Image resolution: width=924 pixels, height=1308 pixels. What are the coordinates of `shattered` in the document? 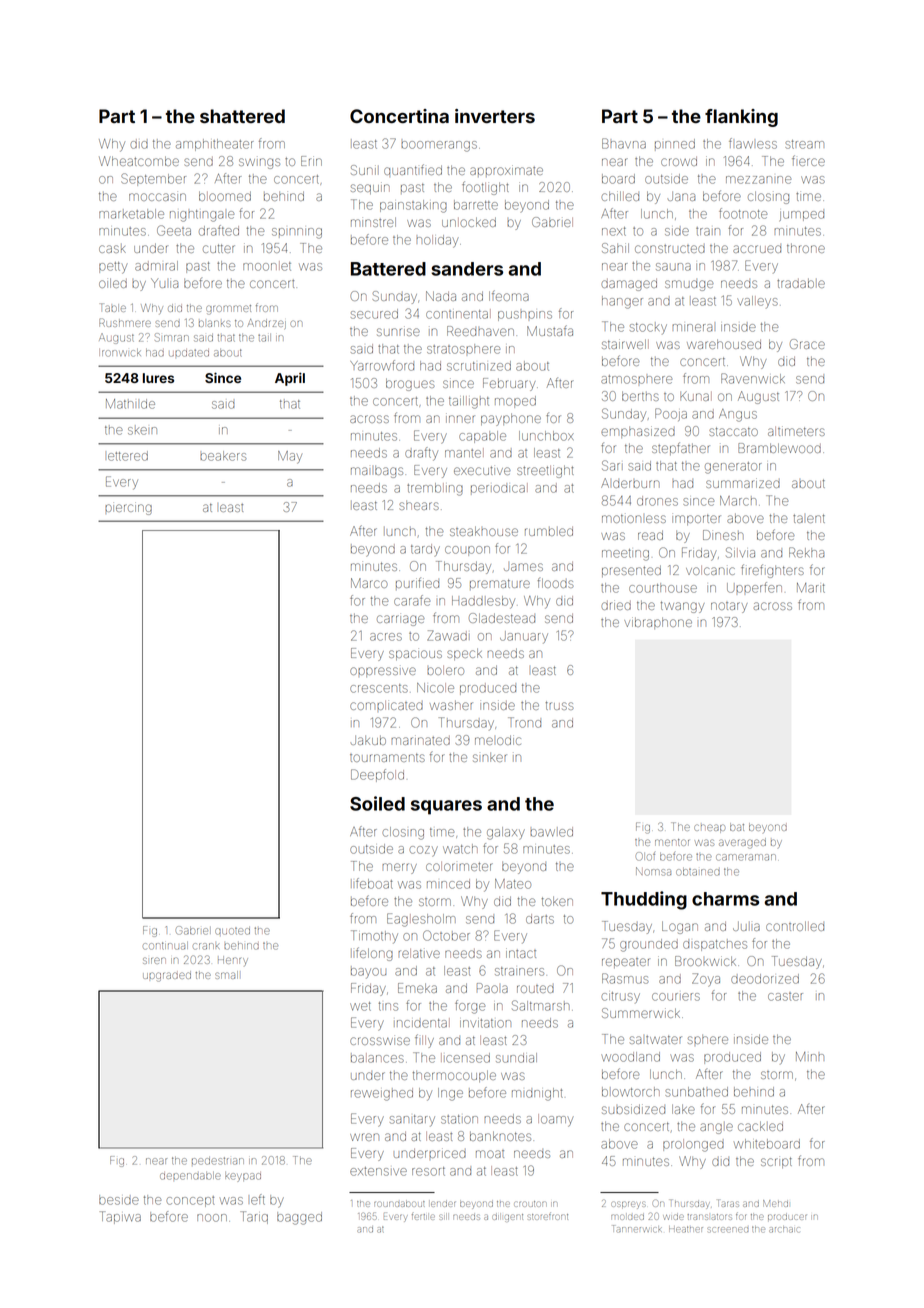 It's located at (242, 116).
